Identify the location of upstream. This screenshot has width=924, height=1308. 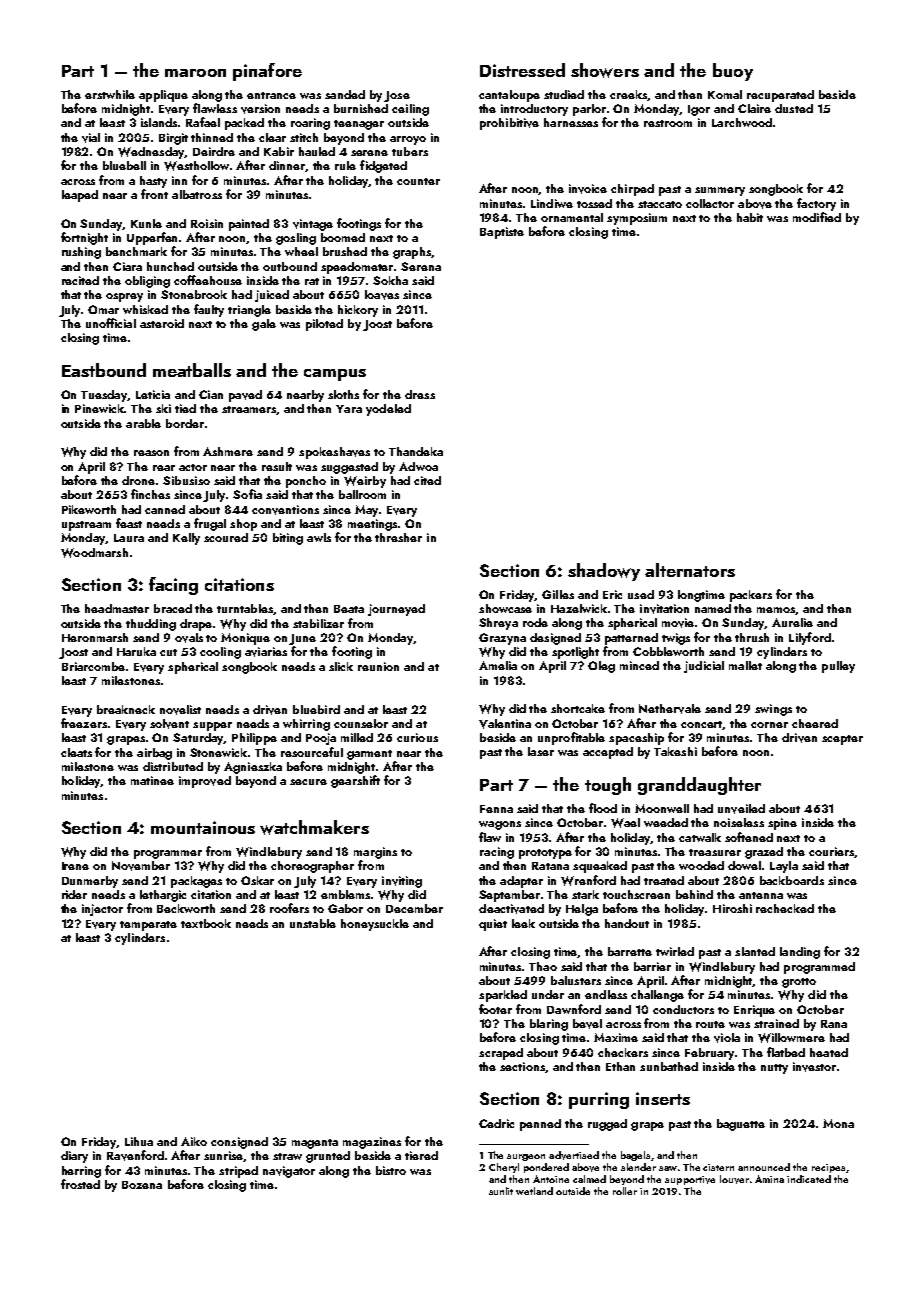
(86, 526).
